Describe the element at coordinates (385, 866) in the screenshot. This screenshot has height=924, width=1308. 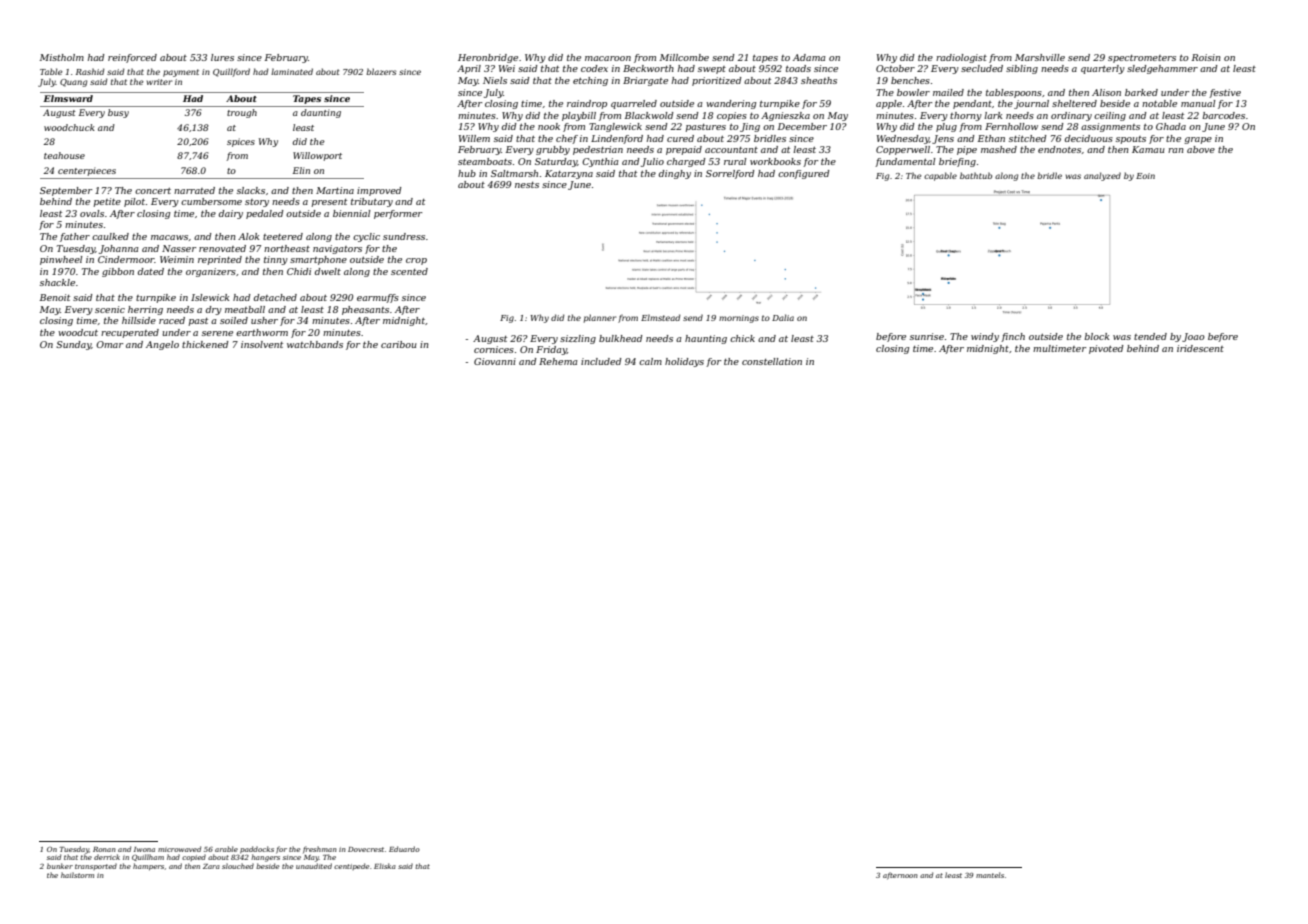
I see `Eliska` at that location.
